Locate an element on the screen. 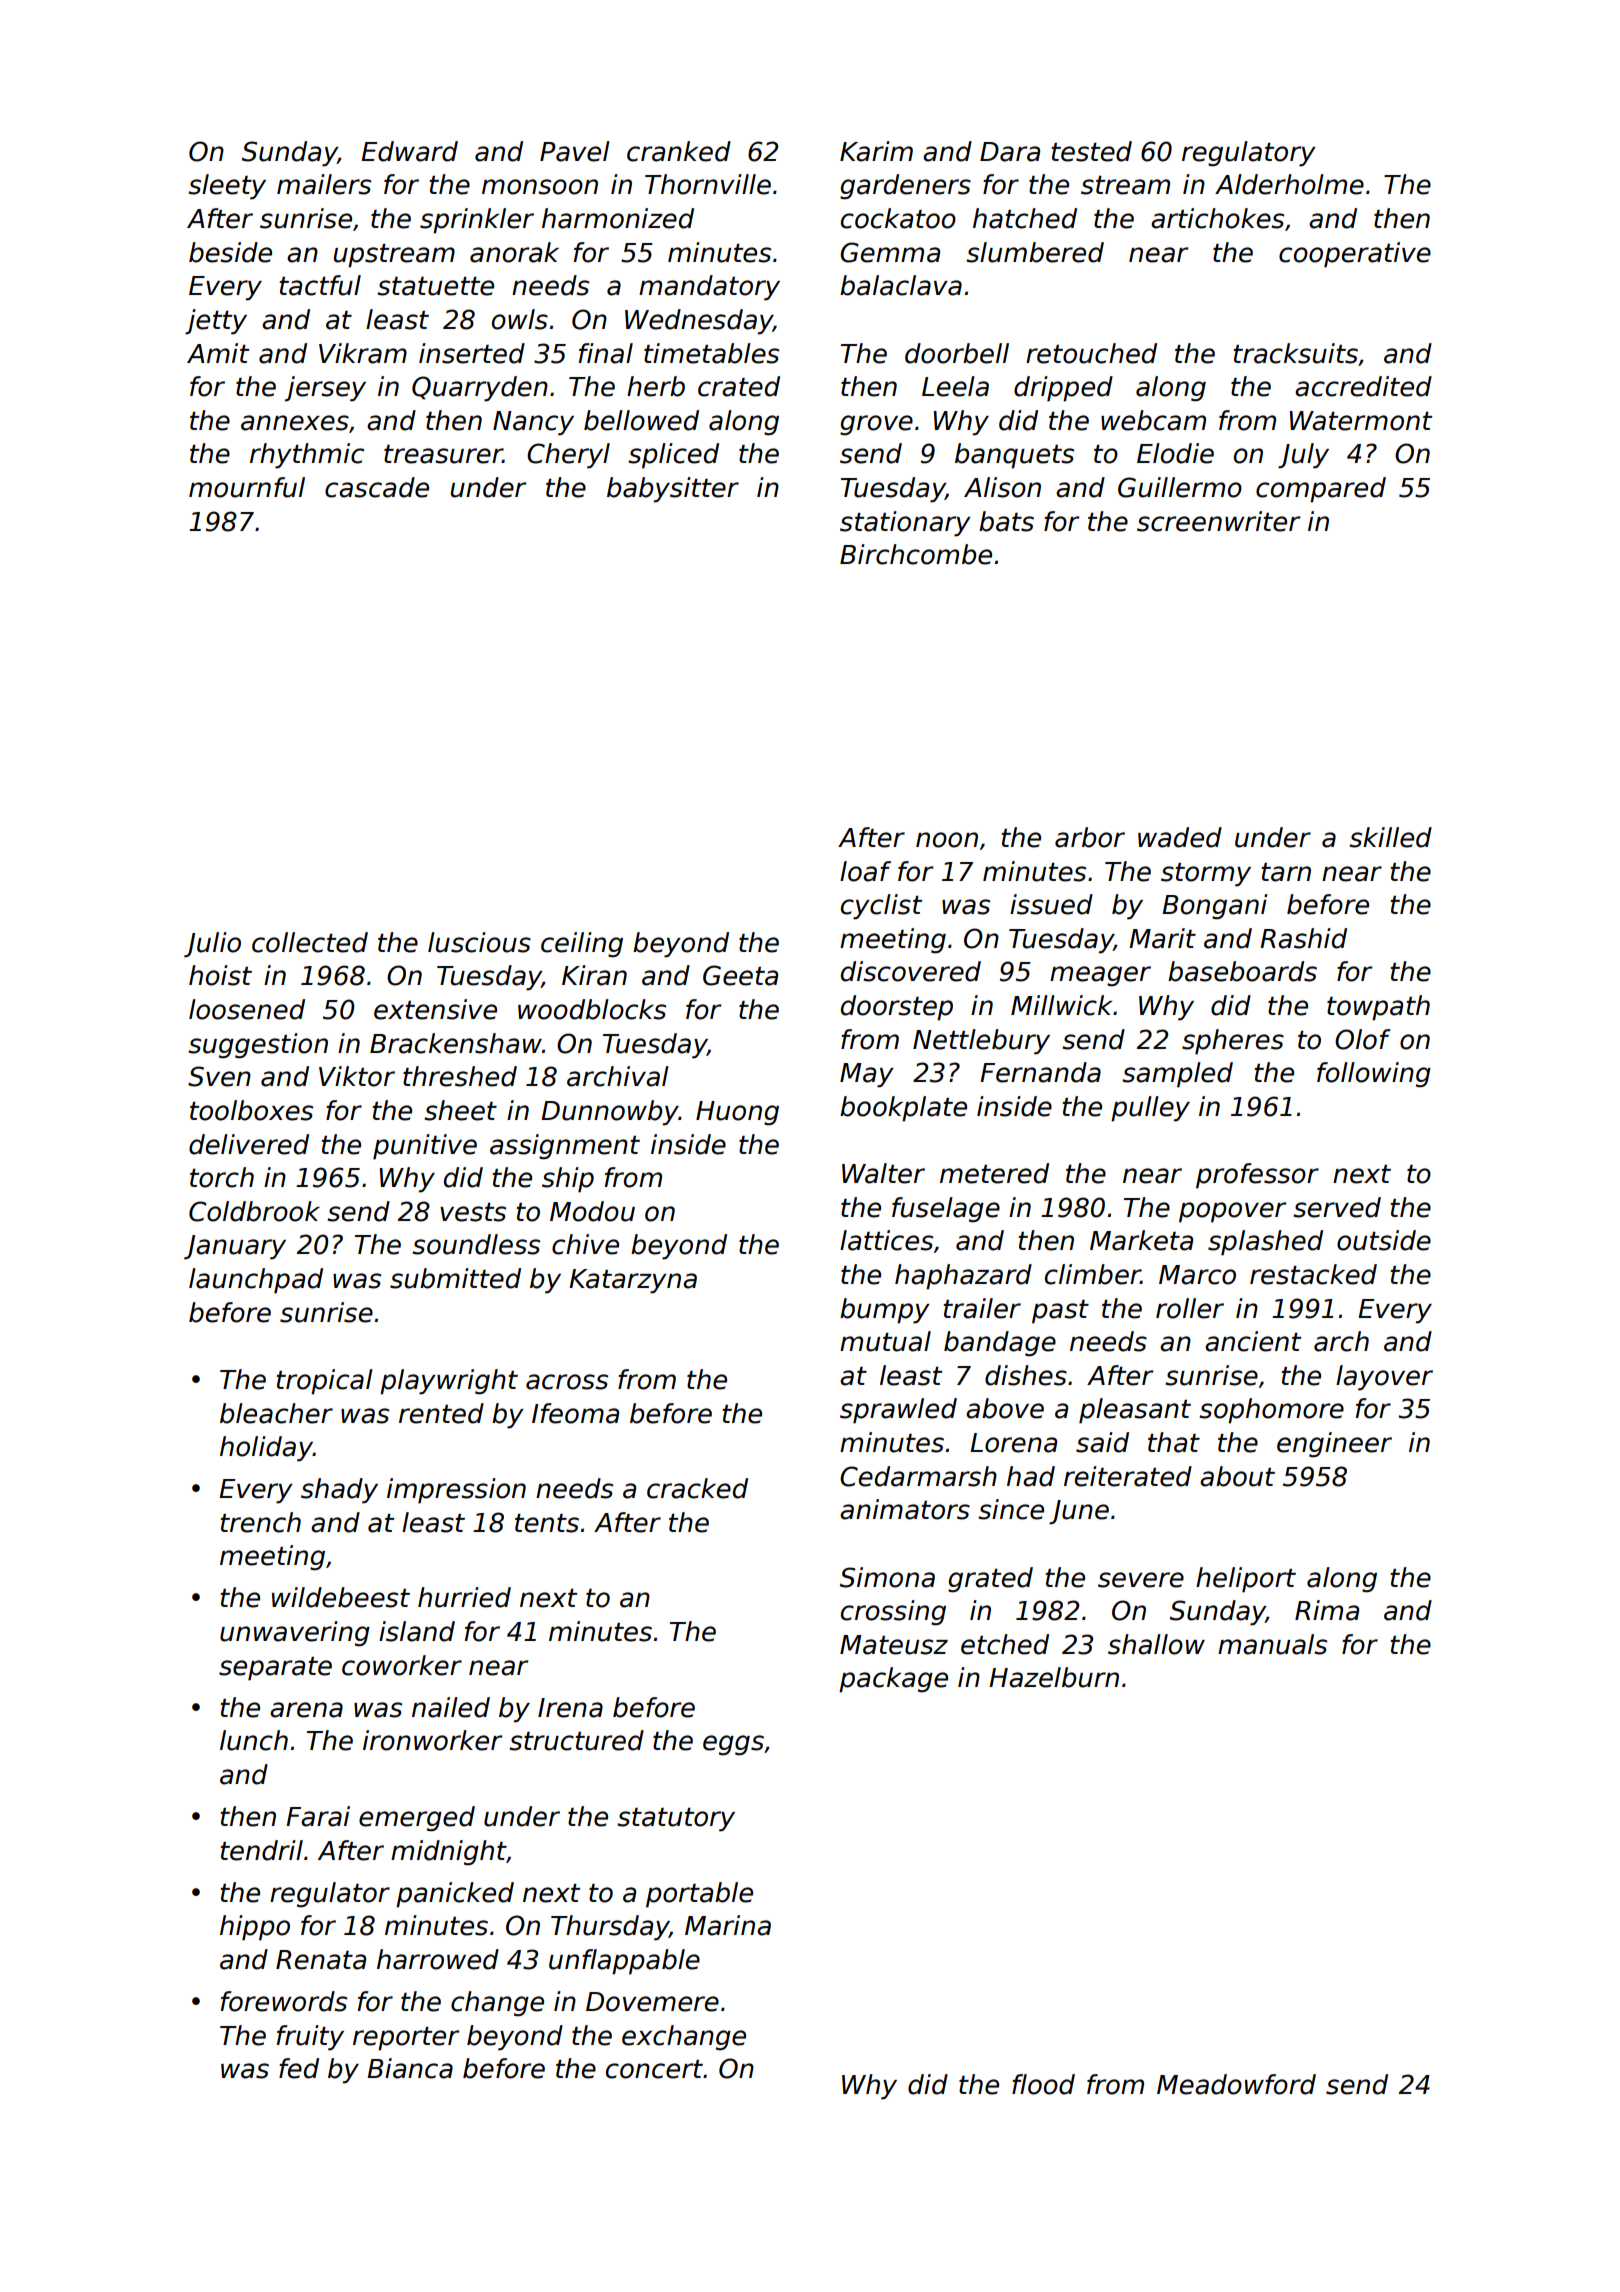 Image resolution: width=1620 pixels, height=2292 pixels. mournful is located at coordinates (247, 487).
